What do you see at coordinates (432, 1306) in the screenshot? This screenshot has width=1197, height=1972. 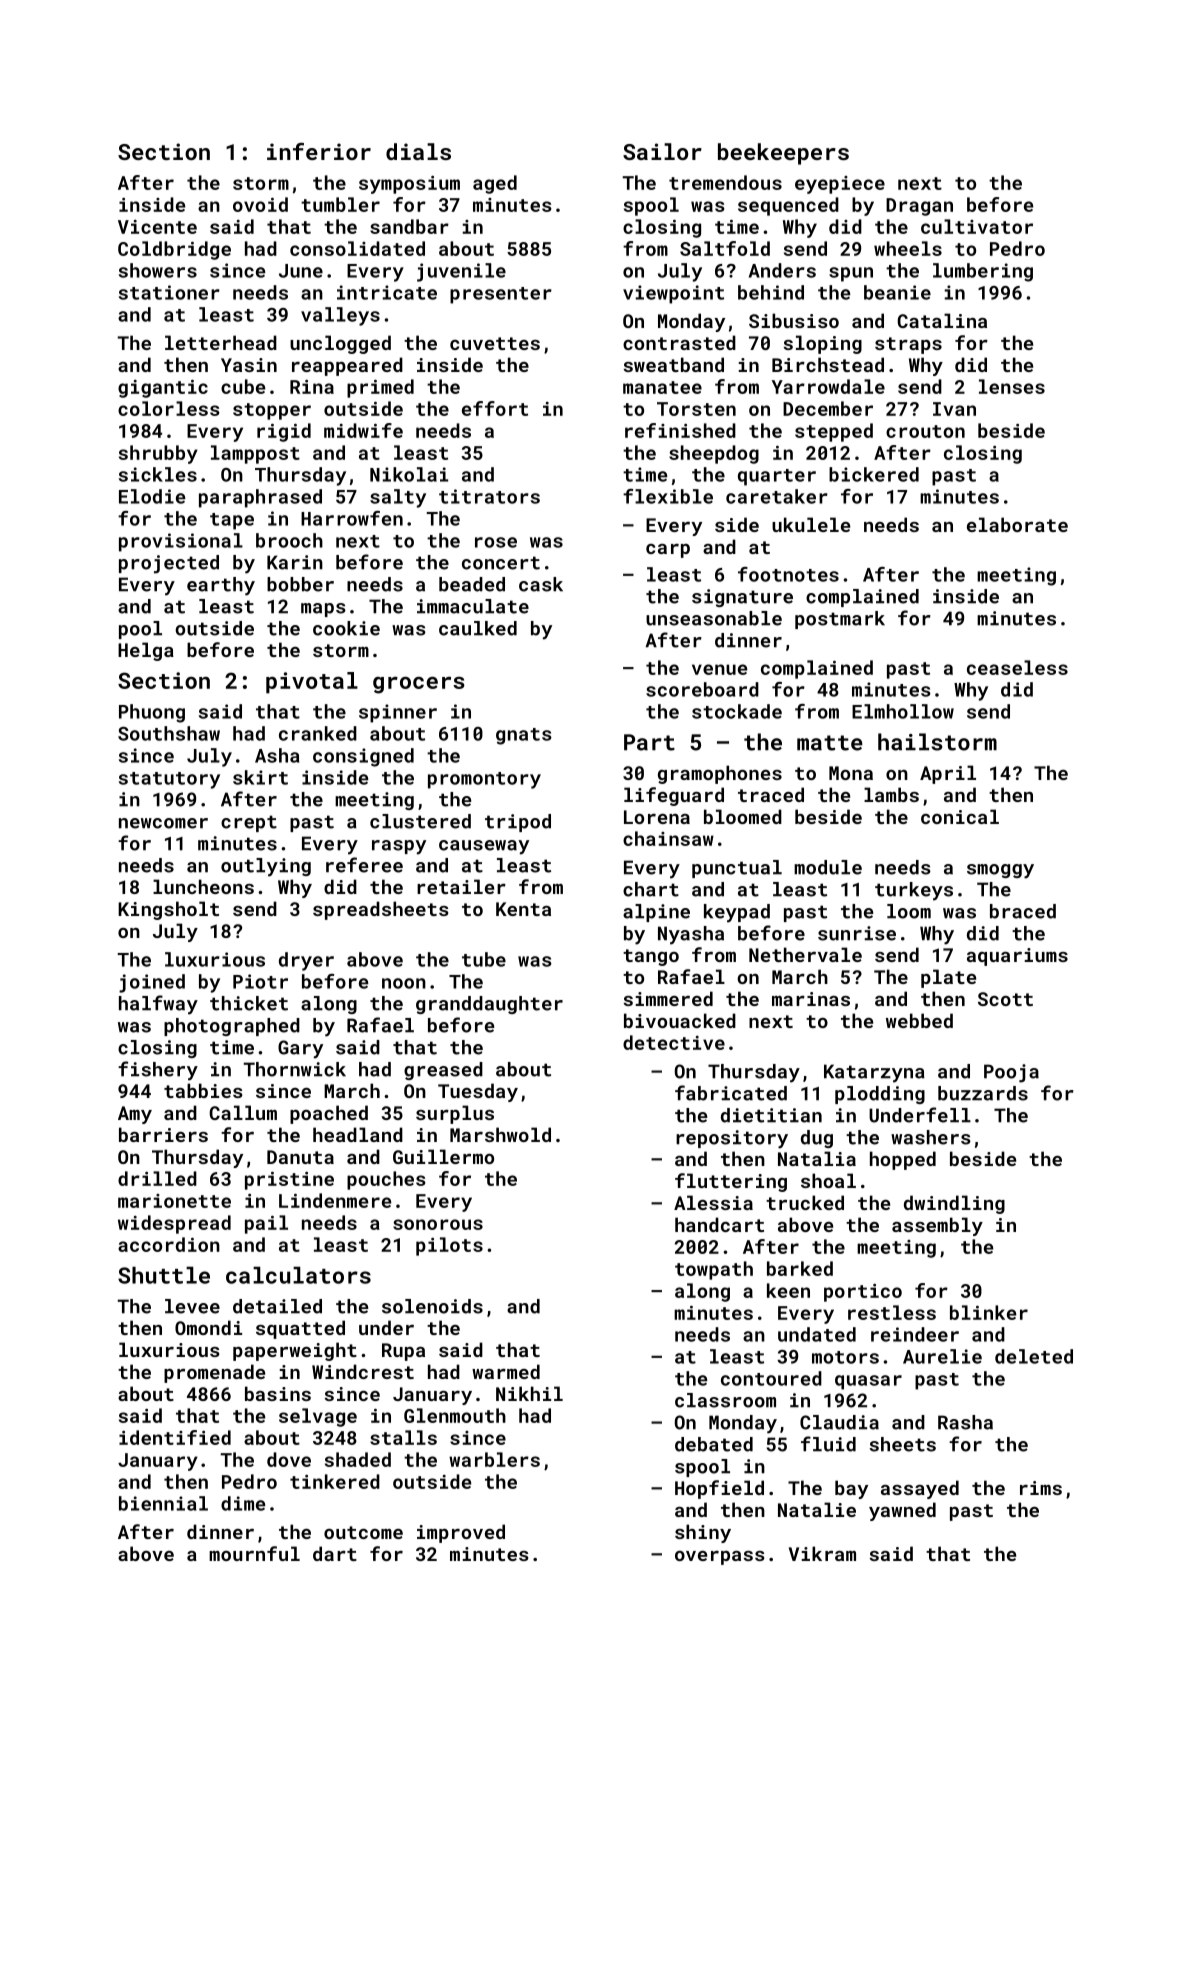 I see `solenoids` at bounding box center [432, 1306].
